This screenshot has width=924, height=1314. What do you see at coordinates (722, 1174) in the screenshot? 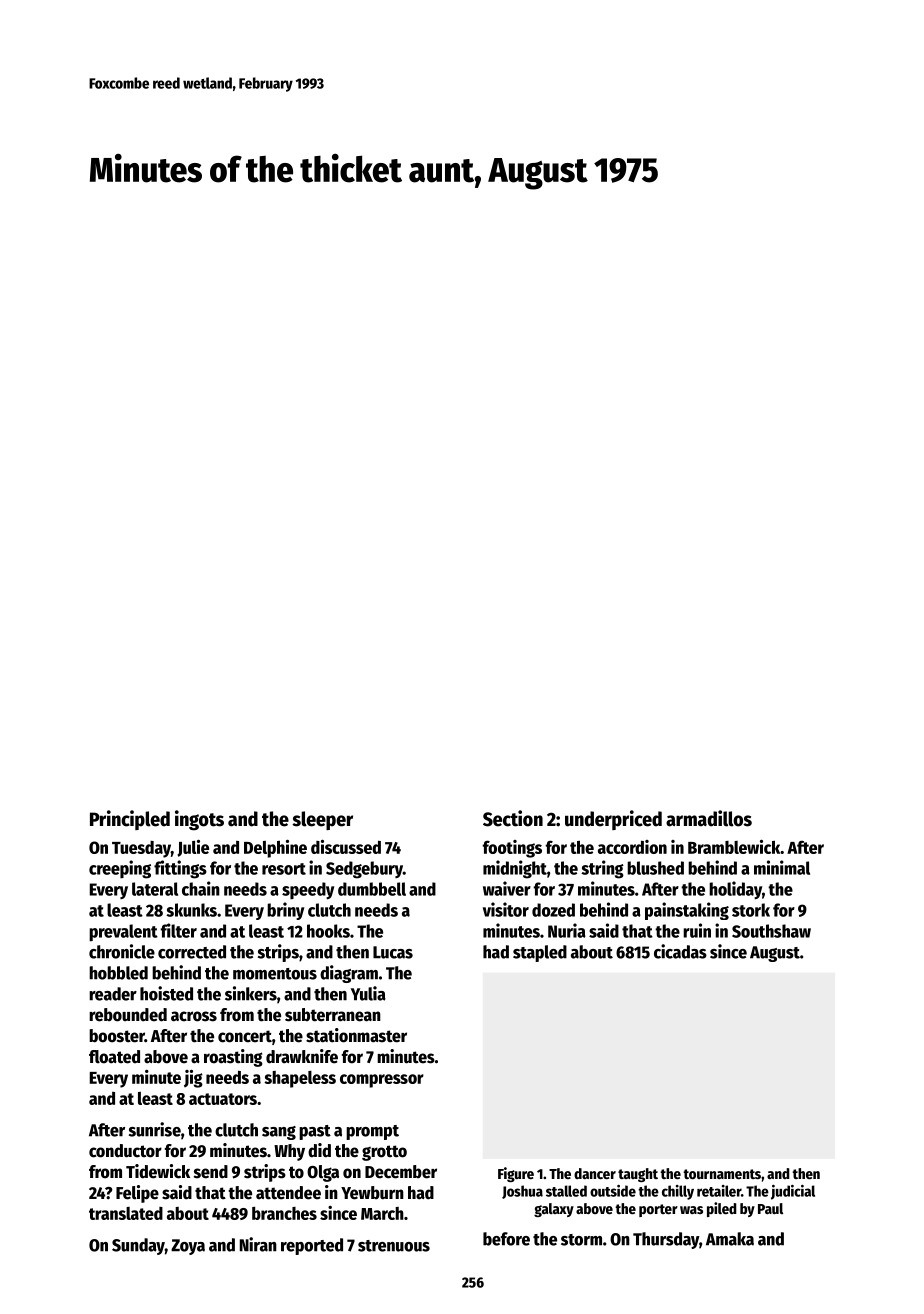
I see `tournaments` at bounding box center [722, 1174].
